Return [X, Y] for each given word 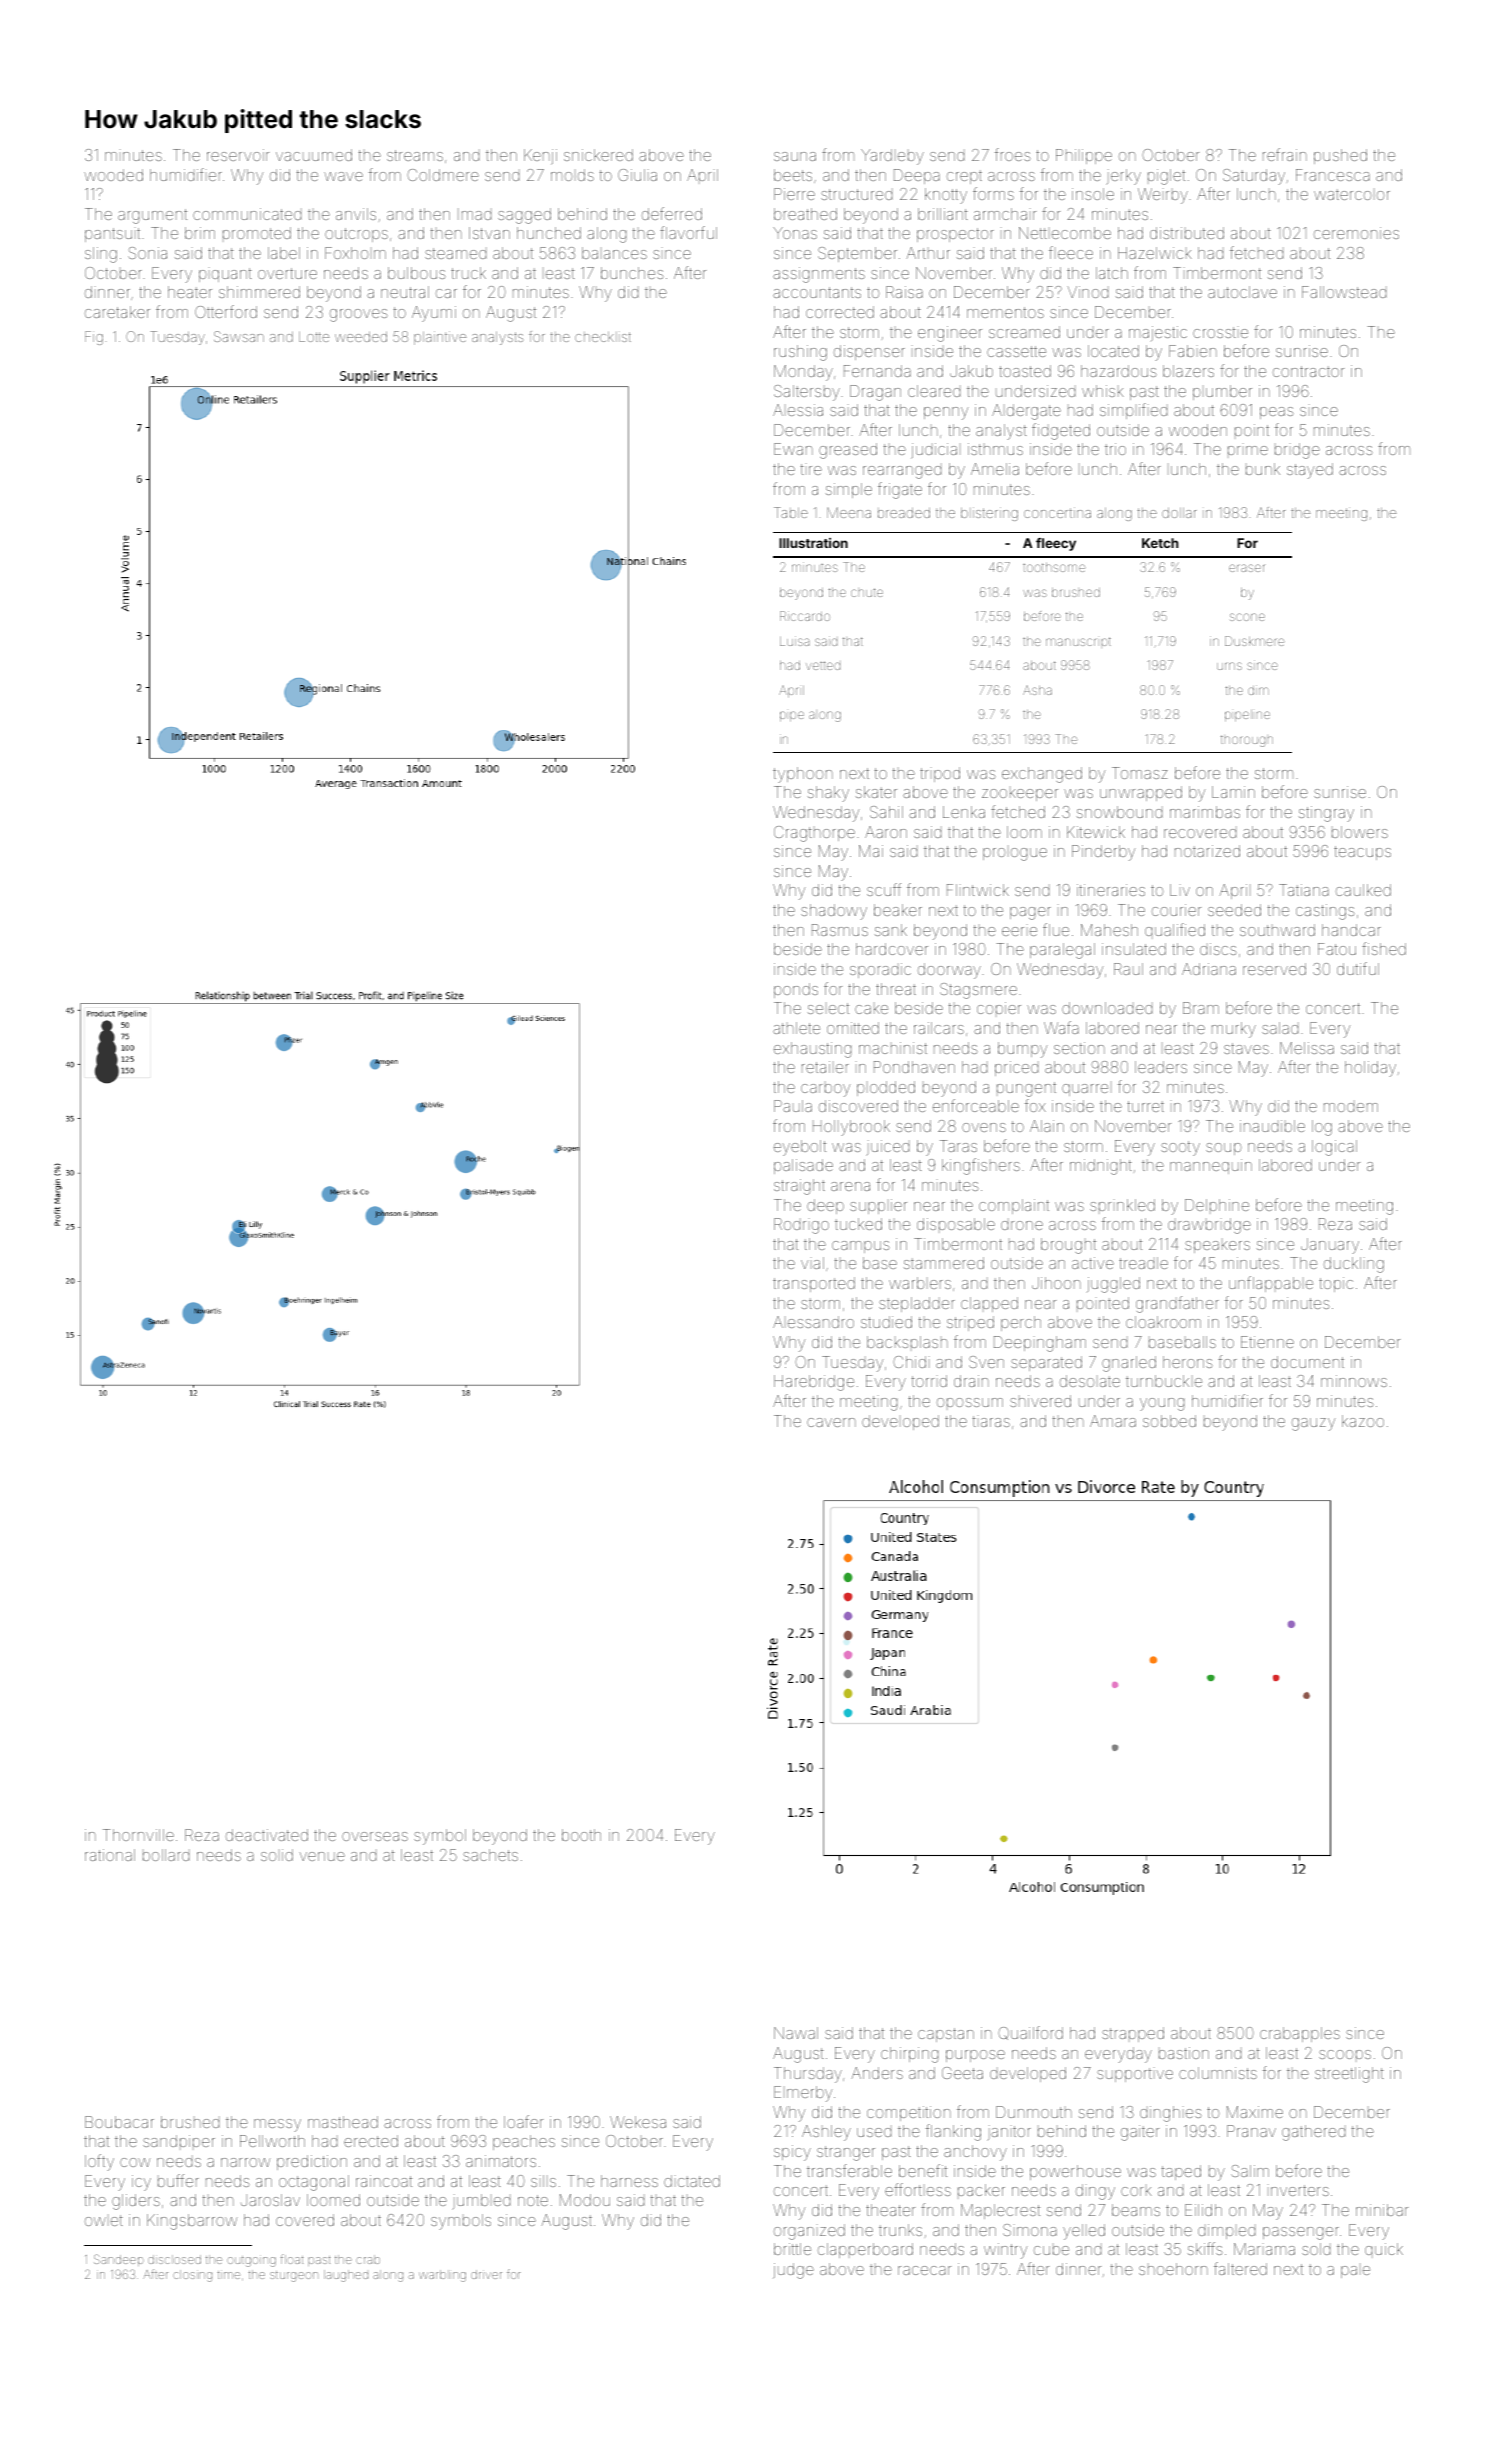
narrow [245, 2162]
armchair [1005, 214]
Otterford [226, 311]
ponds [796, 990]
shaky [828, 794]
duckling [1354, 1265]
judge [794, 2271]
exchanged [1042, 775]
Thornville [138, 1835]
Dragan [875, 393]
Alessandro [813, 1322]
